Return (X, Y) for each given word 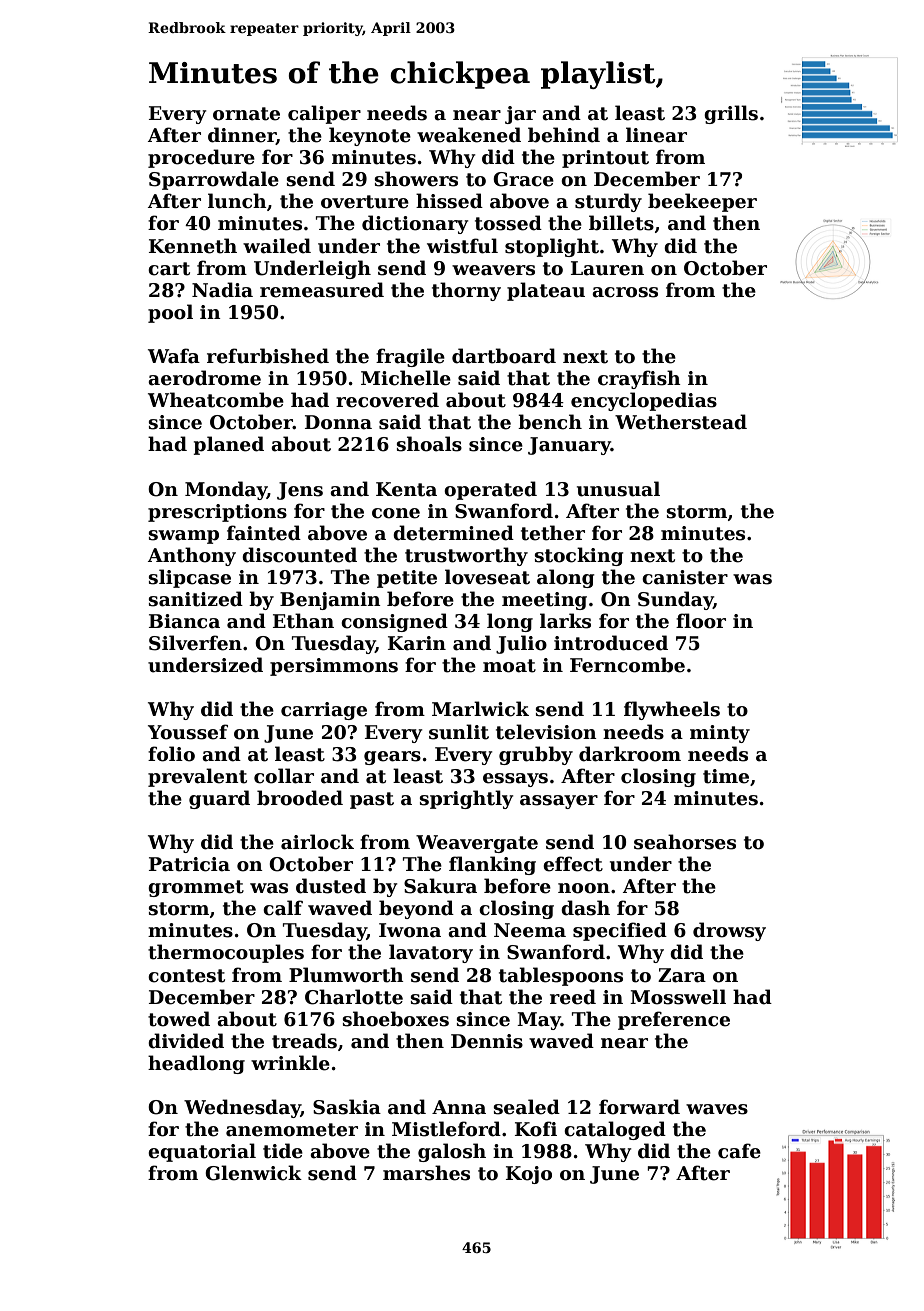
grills (731, 114)
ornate (246, 114)
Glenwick (253, 1173)
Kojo (529, 1175)
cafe (739, 1151)
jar (520, 115)
